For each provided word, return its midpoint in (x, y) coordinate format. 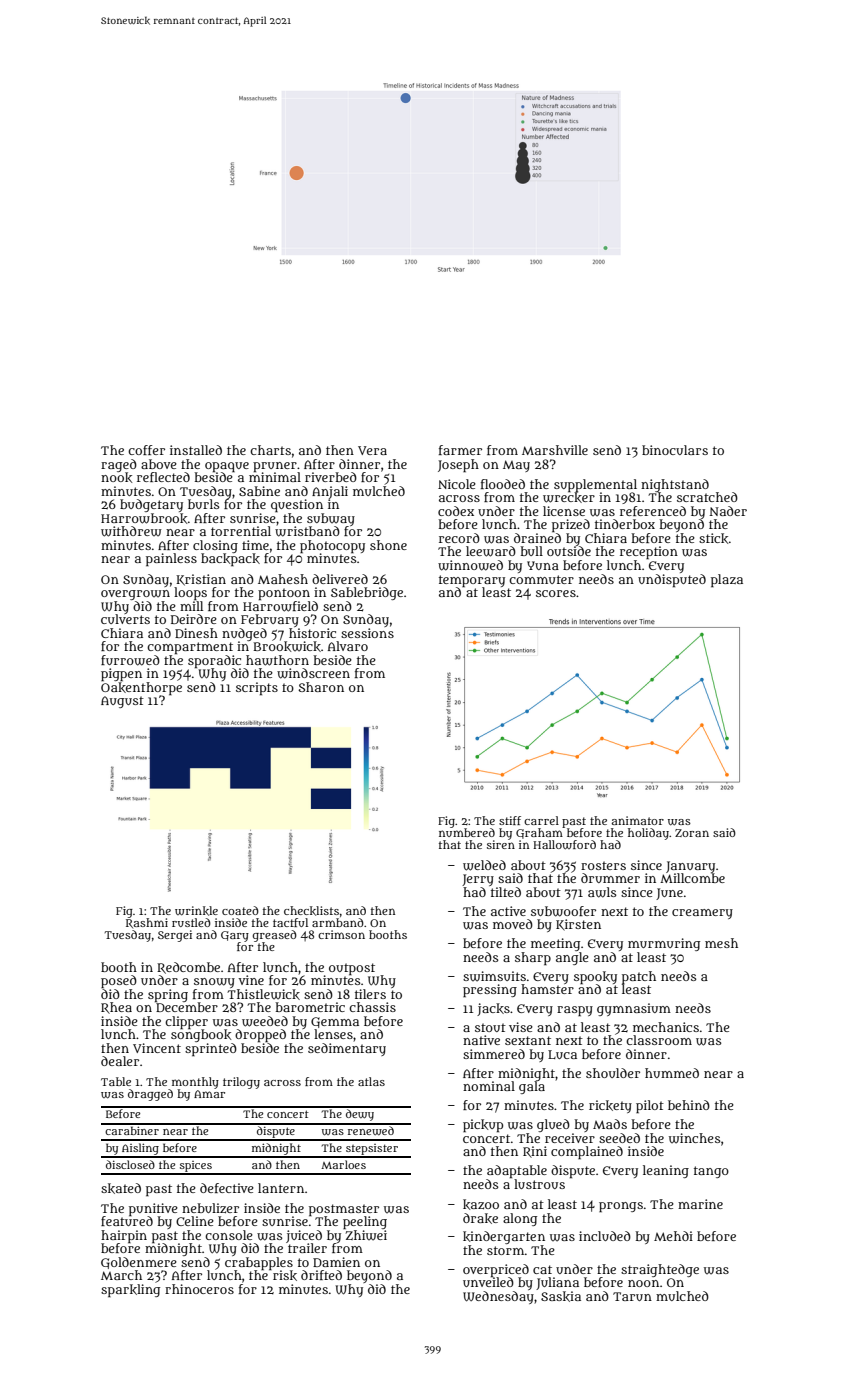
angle (572, 958)
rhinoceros (199, 1289)
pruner (275, 467)
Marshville (555, 450)
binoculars (675, 450)
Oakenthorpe (141, 688)
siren (501, 844)
